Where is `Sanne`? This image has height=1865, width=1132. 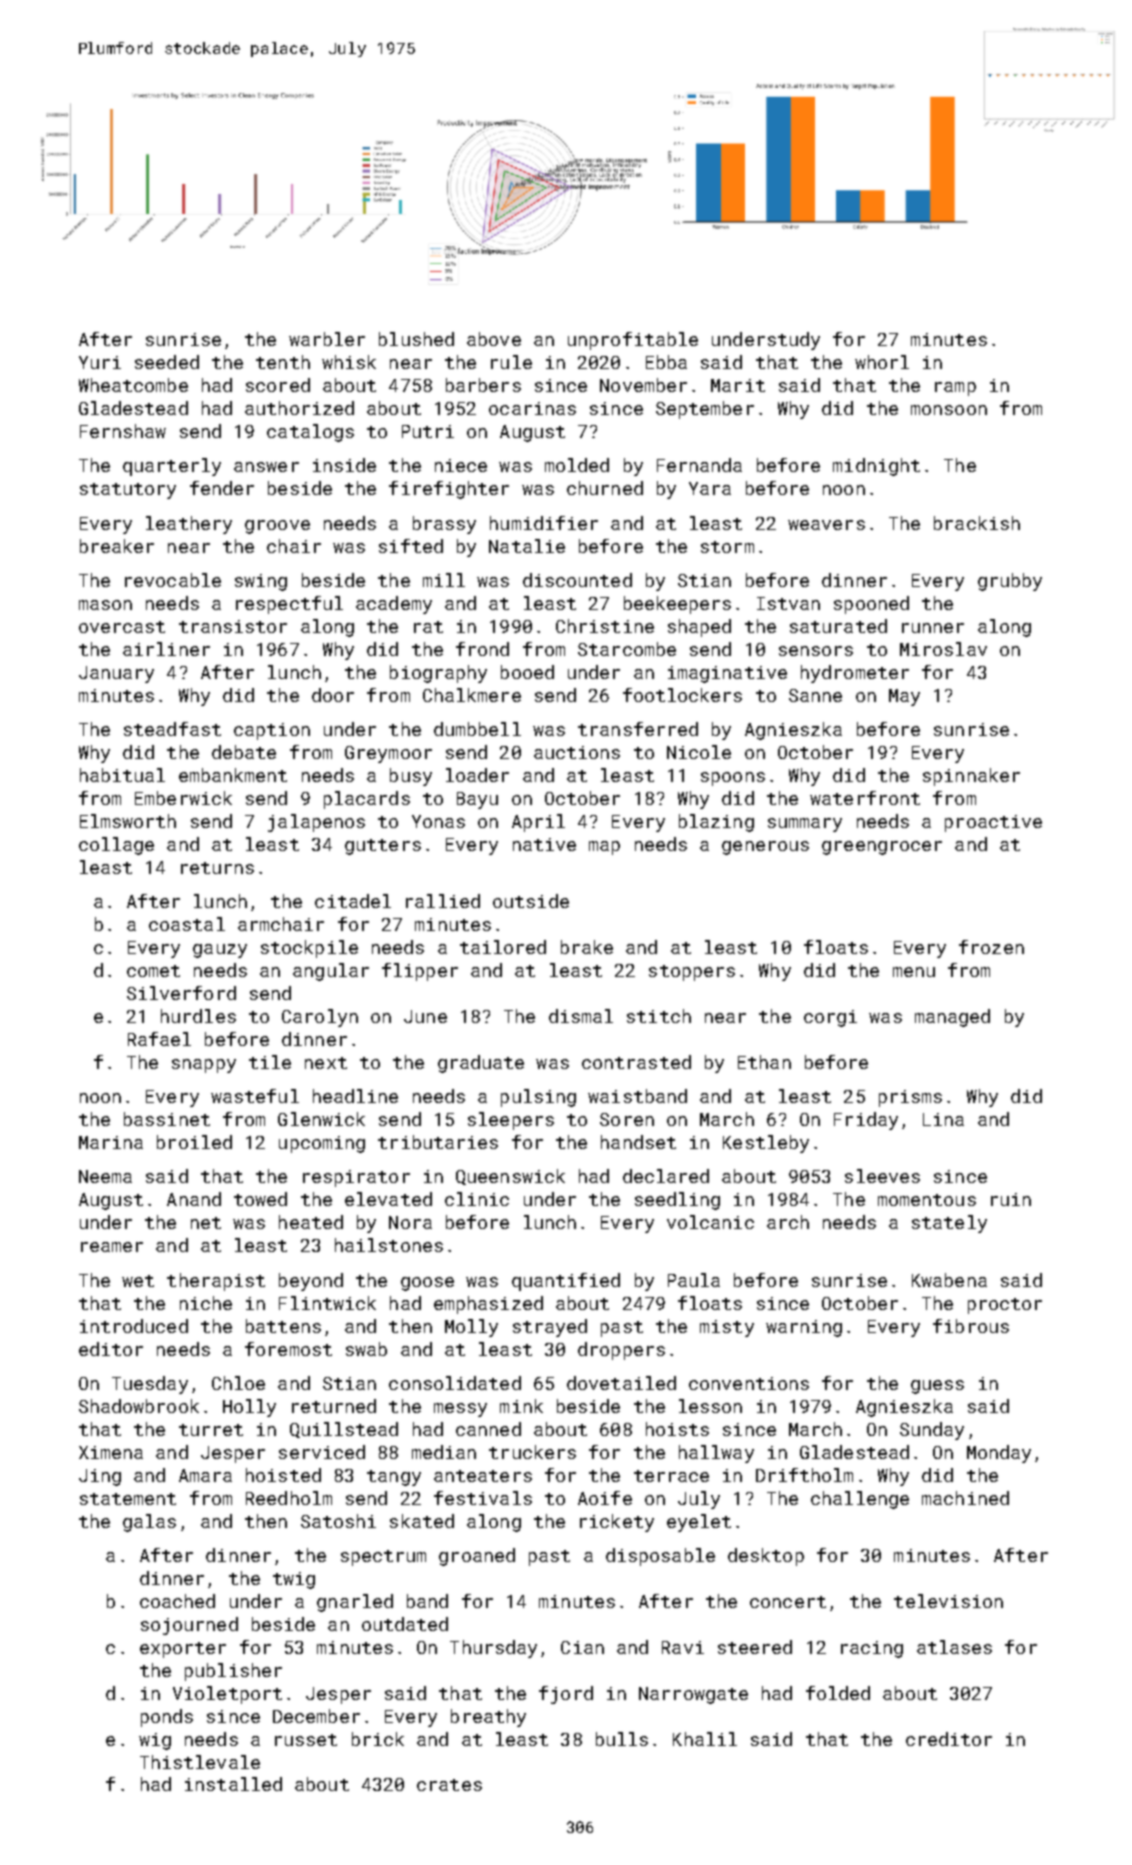 Sanne is located at coordinates (815, 695).
